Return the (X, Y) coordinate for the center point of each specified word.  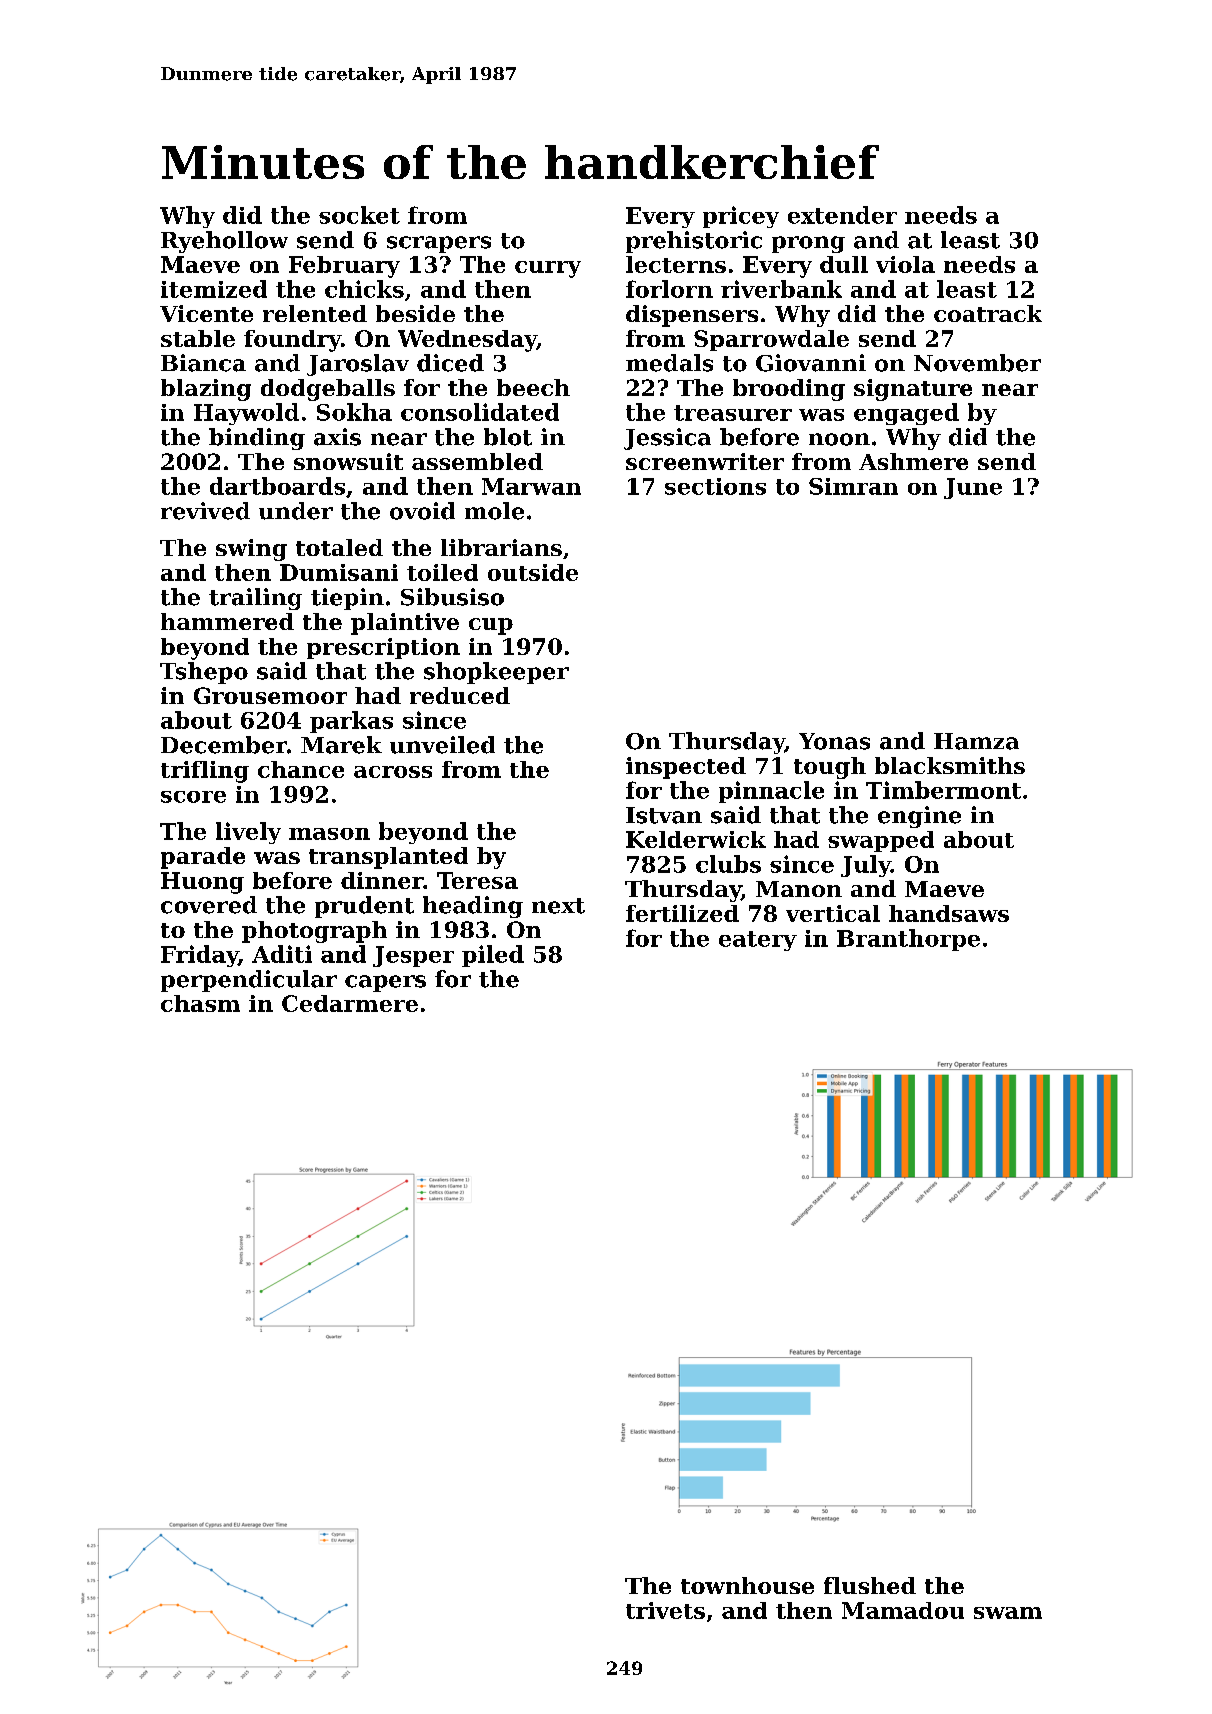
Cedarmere (350, 1003)
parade (203, 858)
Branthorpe (908, 940)
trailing (255, 599)
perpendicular (249, 981)
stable (198, 338)
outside (533, 572)
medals (669, 363)
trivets (665, 1610)
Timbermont (943, 790)
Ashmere (913, 461)
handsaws (949, 913)
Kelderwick (696, 839)
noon (839, 439)
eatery (758, 941)
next (558, 906)
